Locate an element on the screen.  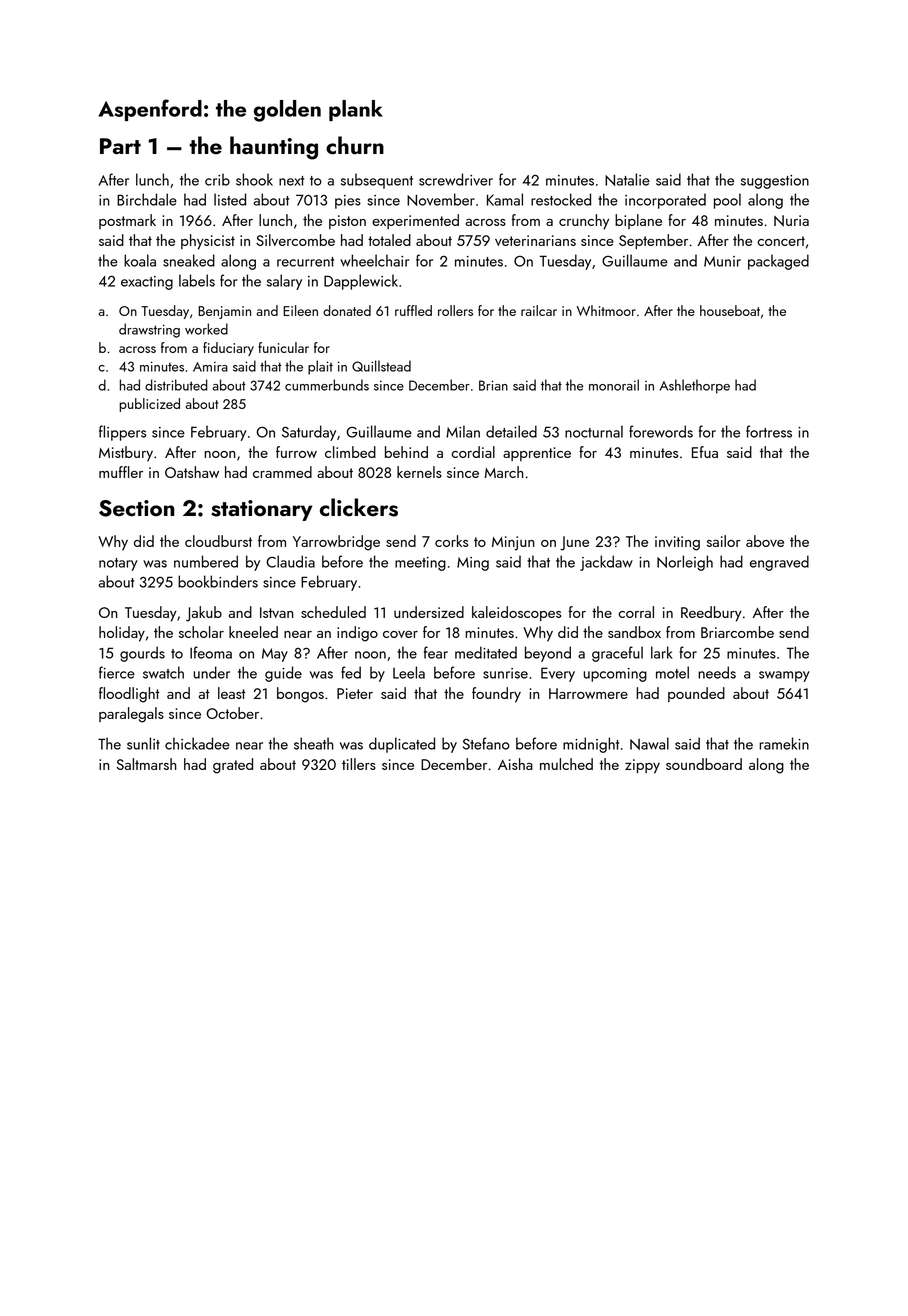
Aisha is located at coordinates (515, 764).
